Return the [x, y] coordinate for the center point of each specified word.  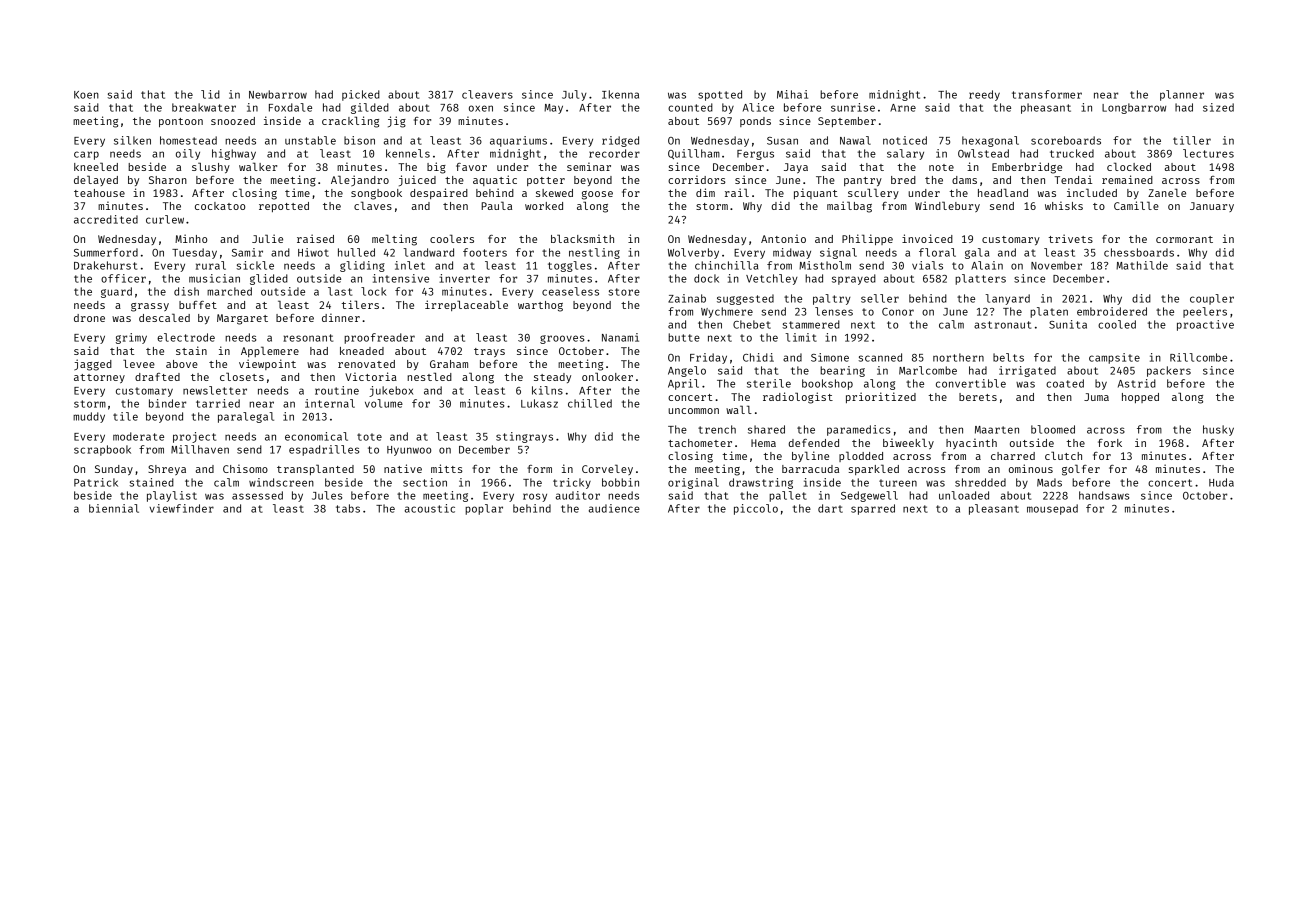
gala [977, 253]
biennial [114, 508]
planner [1182, 95]
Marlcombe [928, 370]
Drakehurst [105, 265]
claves [373, 205]
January [1212, 207]
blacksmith [582, 238]
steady [552, 378]
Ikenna [620, 94]
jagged [93, 365]
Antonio [783, 238]
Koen [86, 95]
